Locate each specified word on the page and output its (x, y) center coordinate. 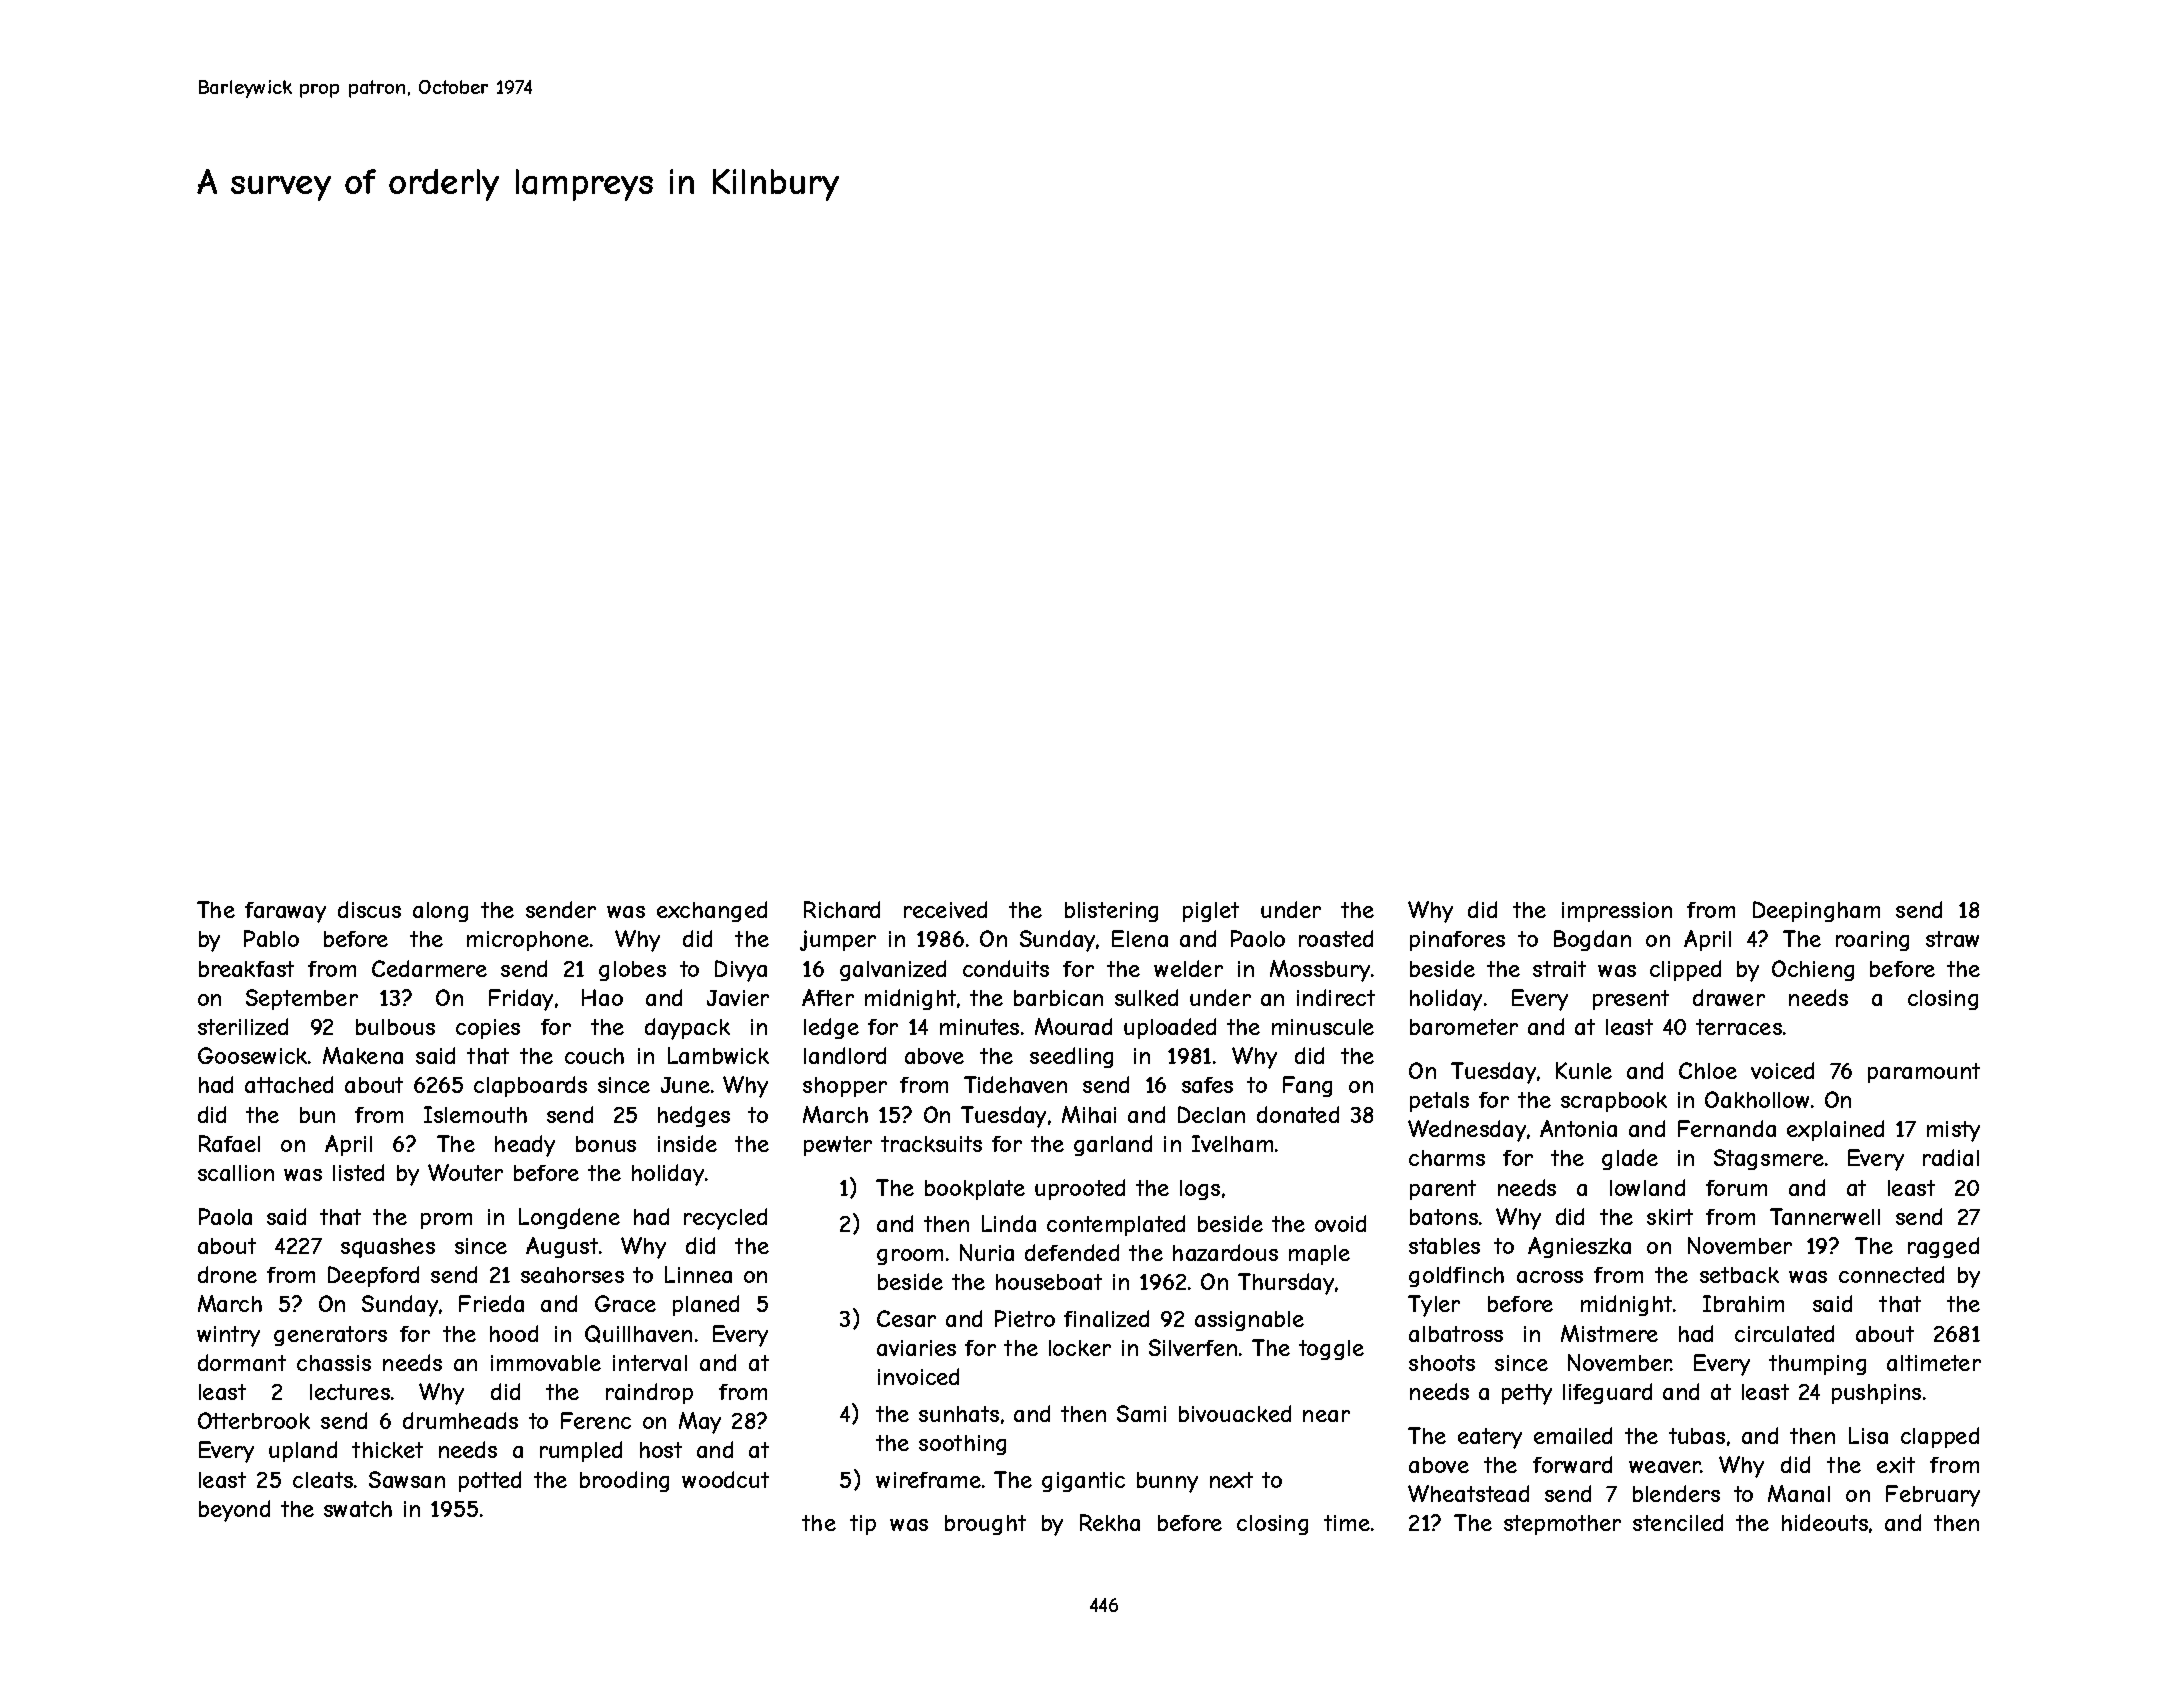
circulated (1784, 1333)
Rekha (1110, 1522)
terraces (1739, 1027)
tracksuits (931, 1144)
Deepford (373, 1276)
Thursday (1286, 1284)
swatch (358, 1509)
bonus (606, 1144)
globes (632, 971)
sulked (1146, 997)
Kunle (1584, 1070)
